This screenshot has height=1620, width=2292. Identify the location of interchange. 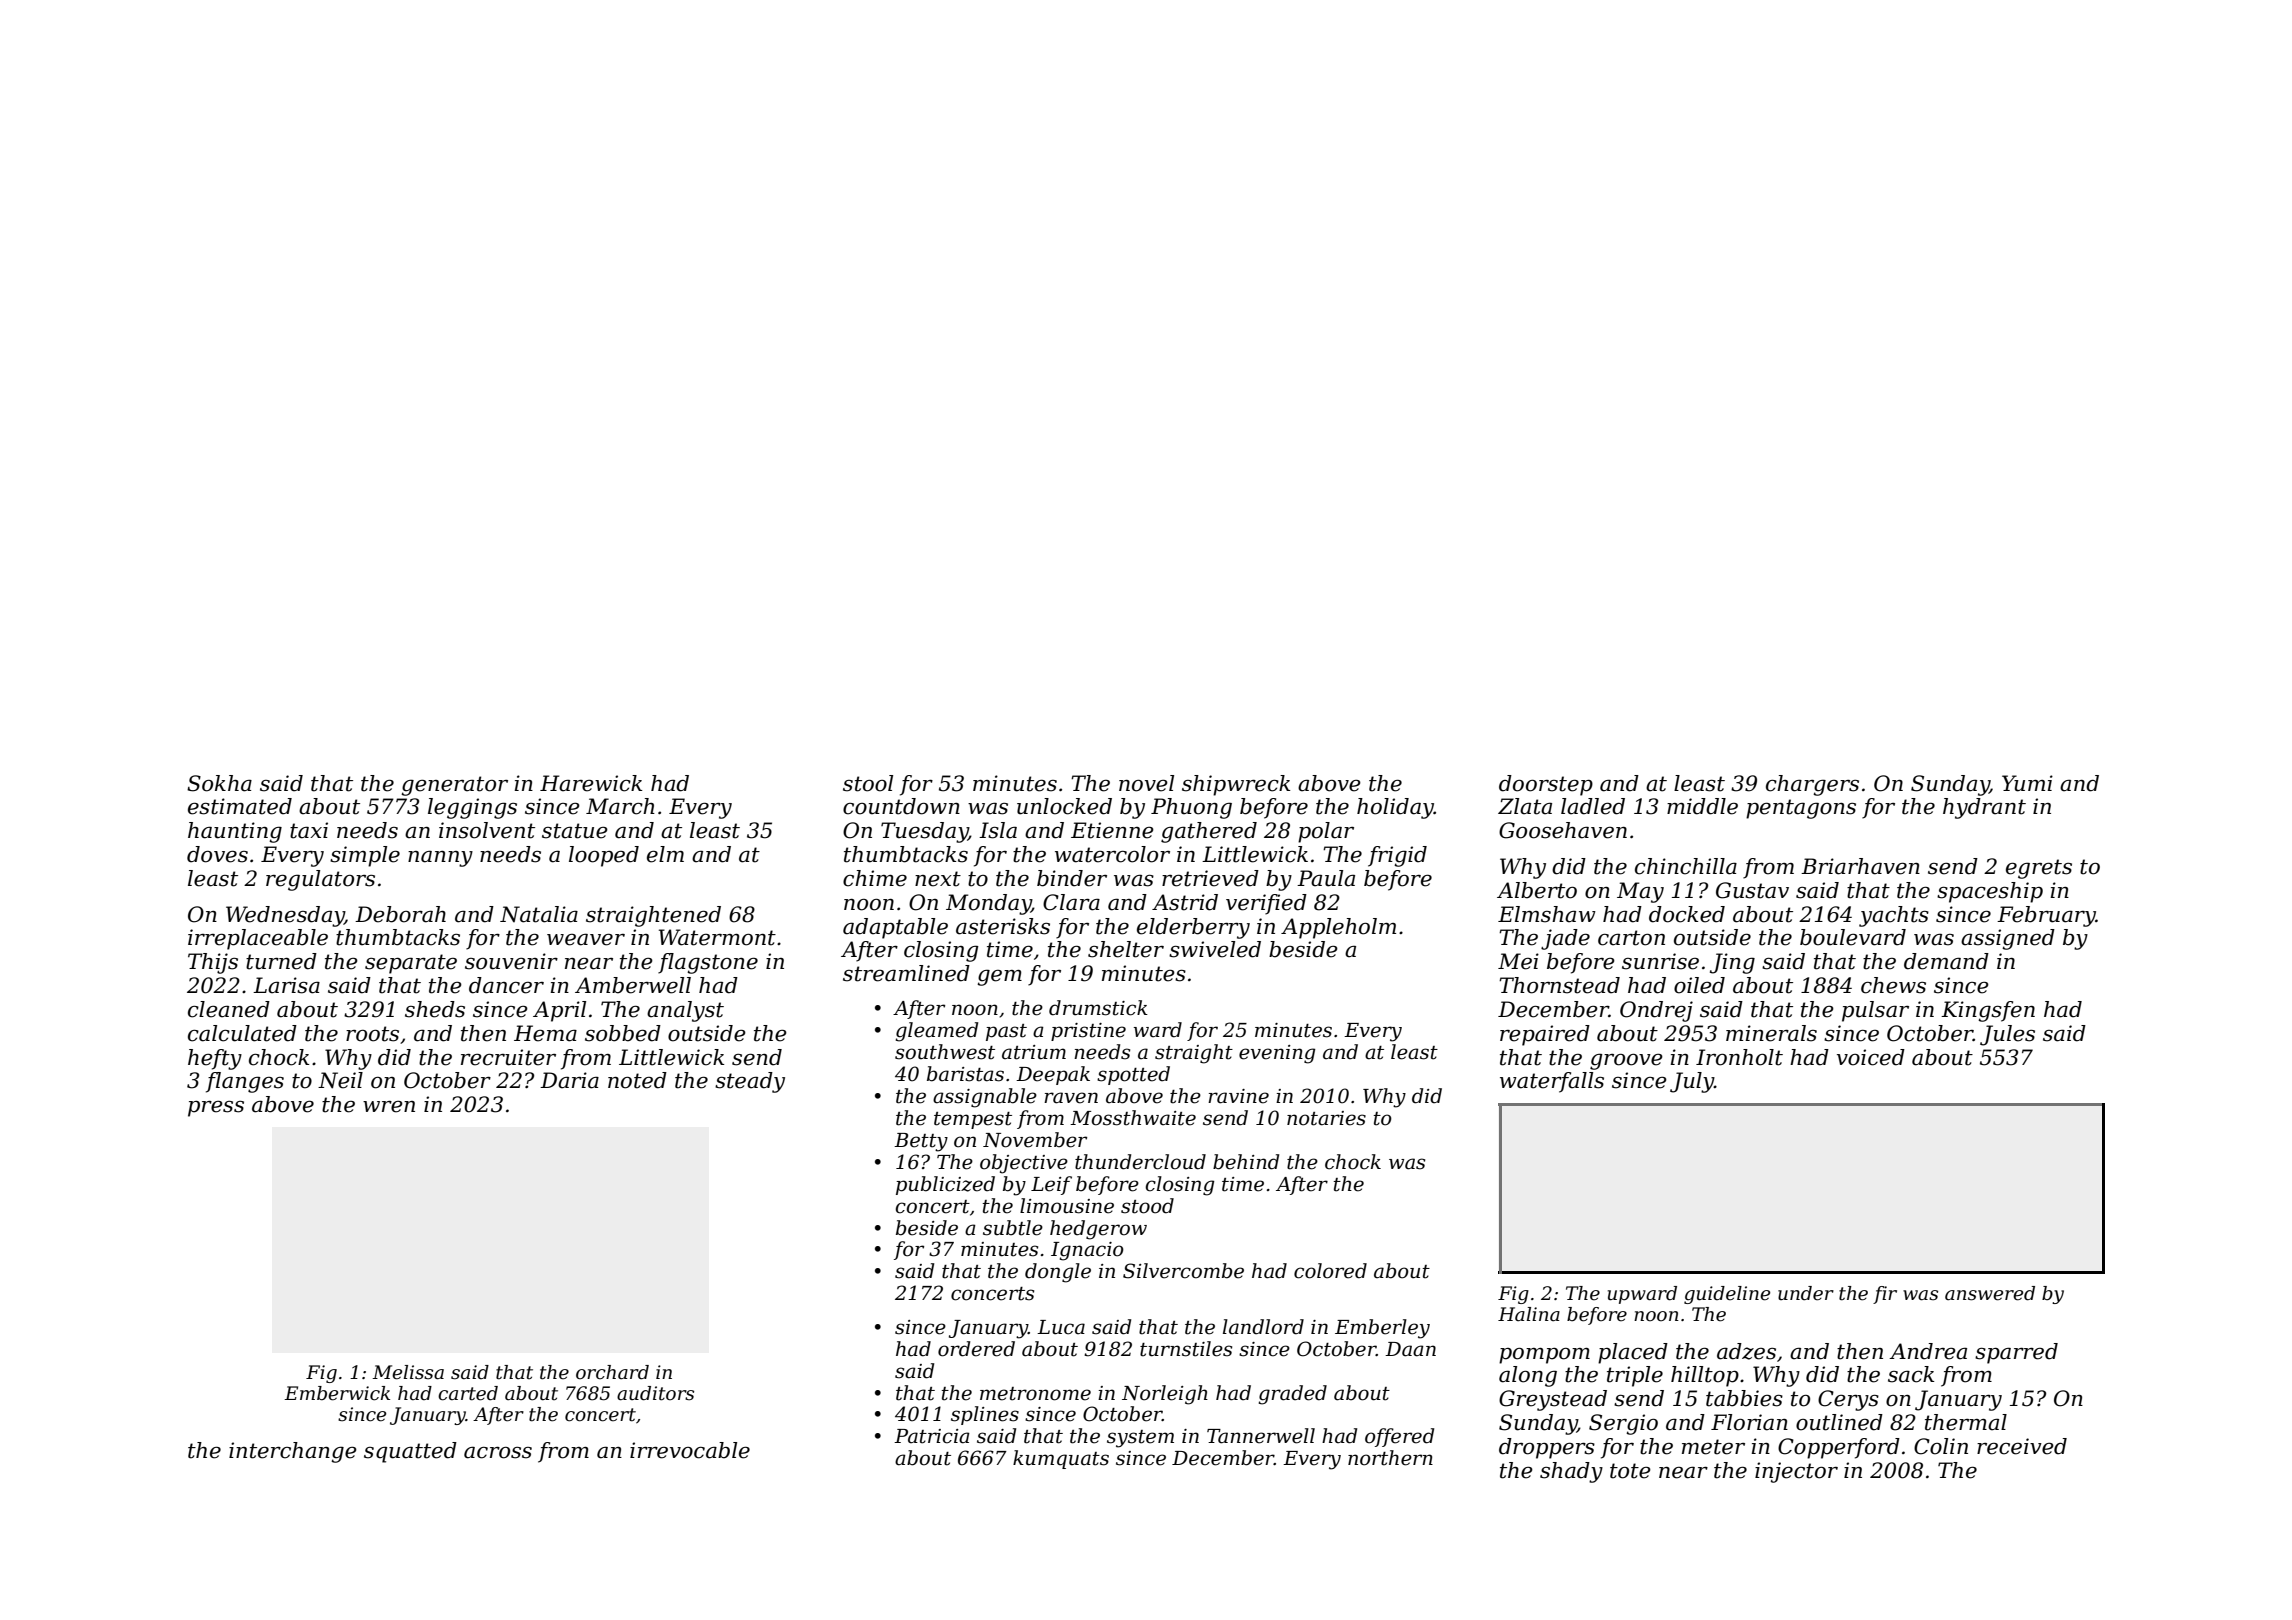
(293, 1452).
